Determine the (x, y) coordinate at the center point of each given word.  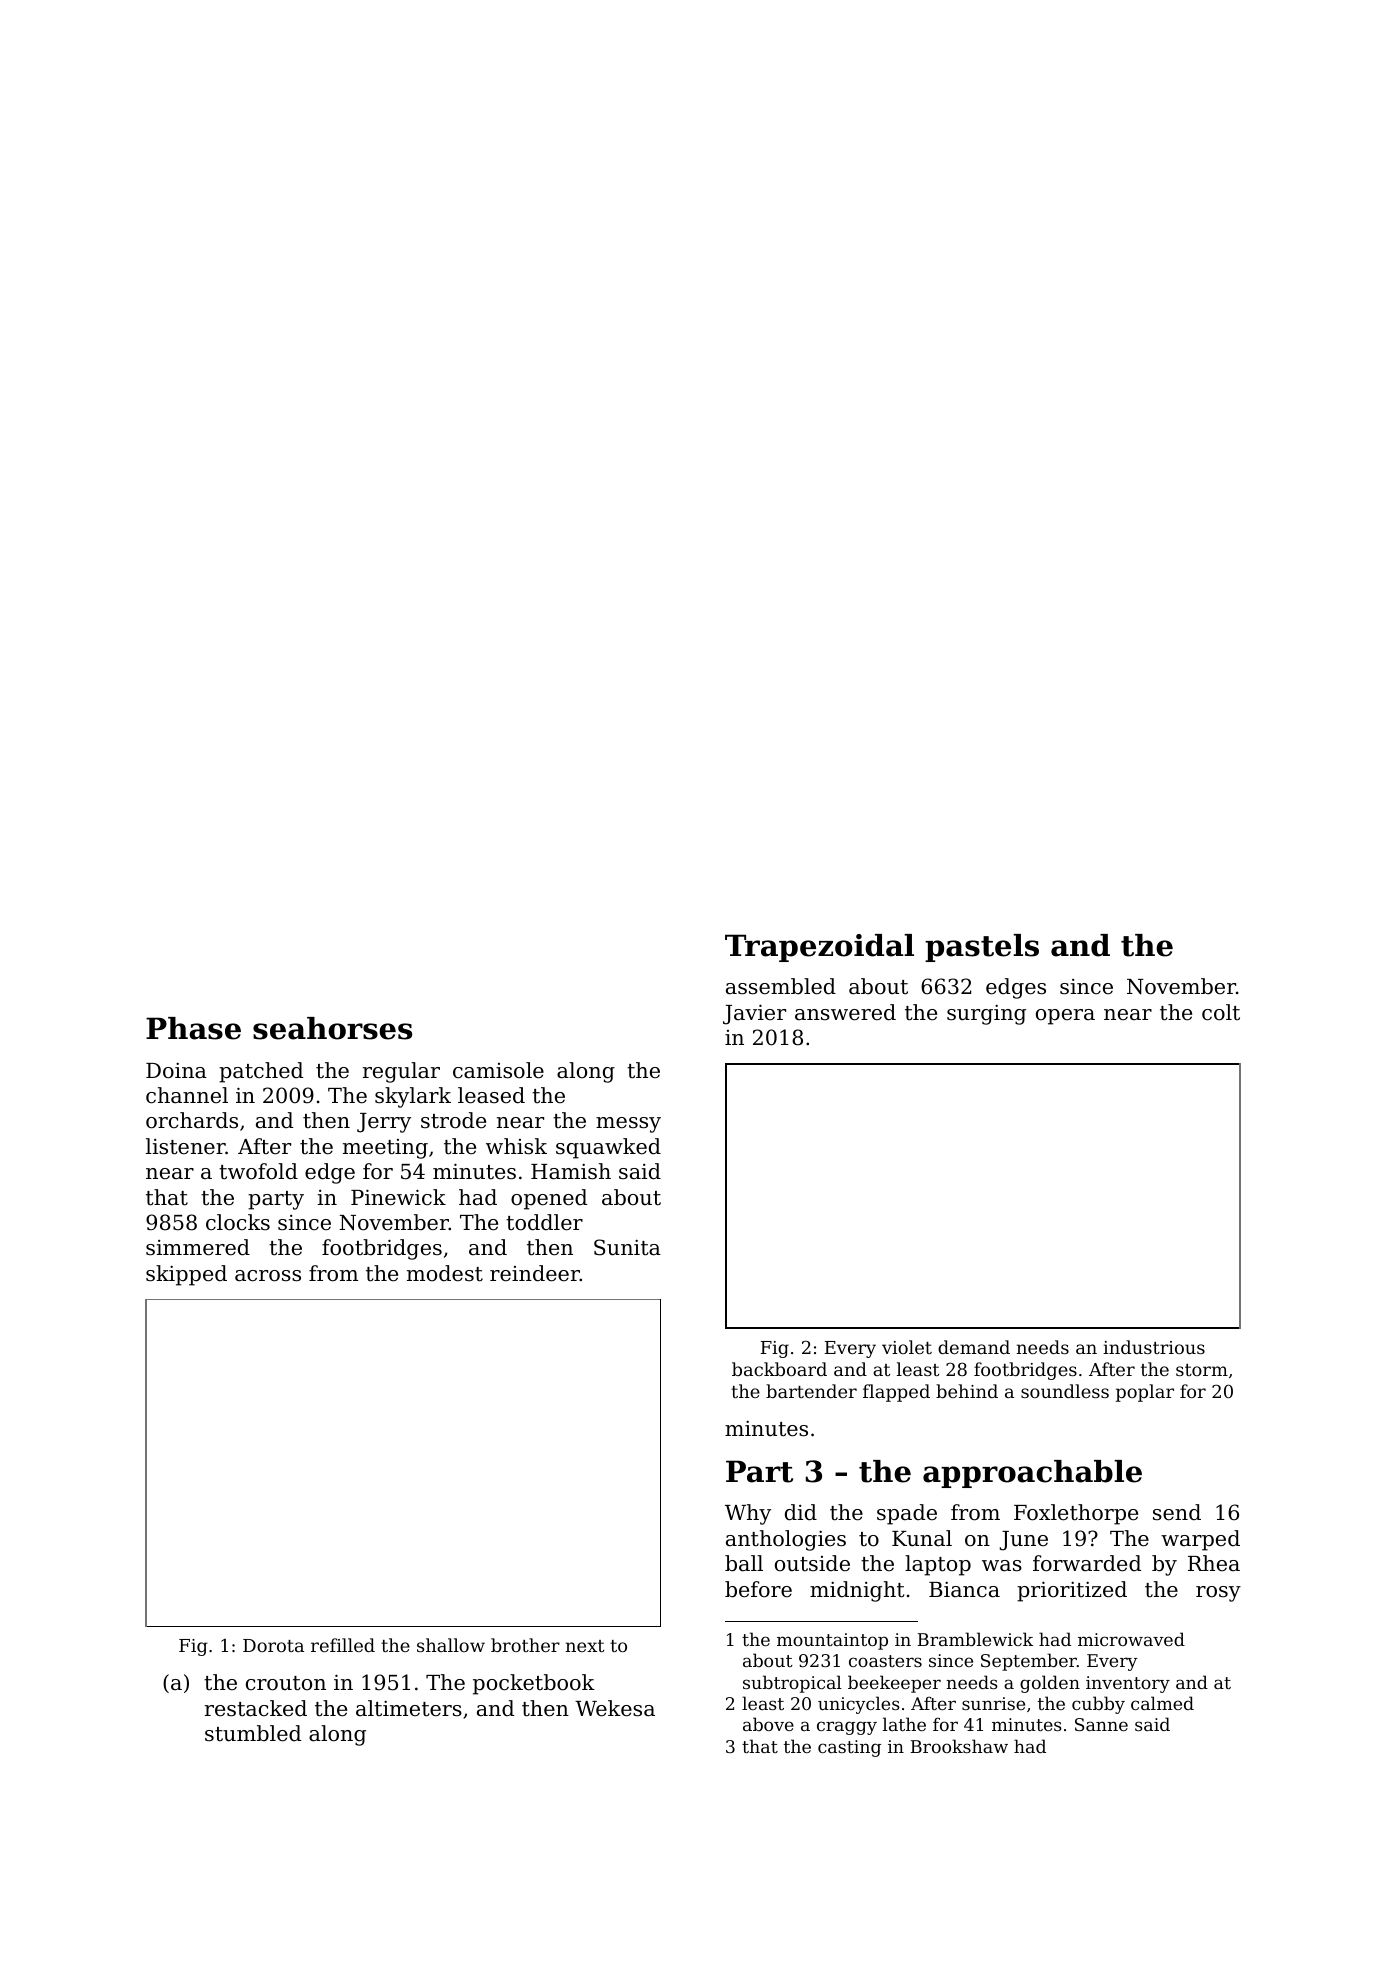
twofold (258, 1171)
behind (967, 1391)
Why (748, 1514)
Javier (754, 1014)
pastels (982, 948)
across (268, 1276)
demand (974, 1347)
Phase (193, 1028)
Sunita (627, 1247)
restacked (256, 1708)
